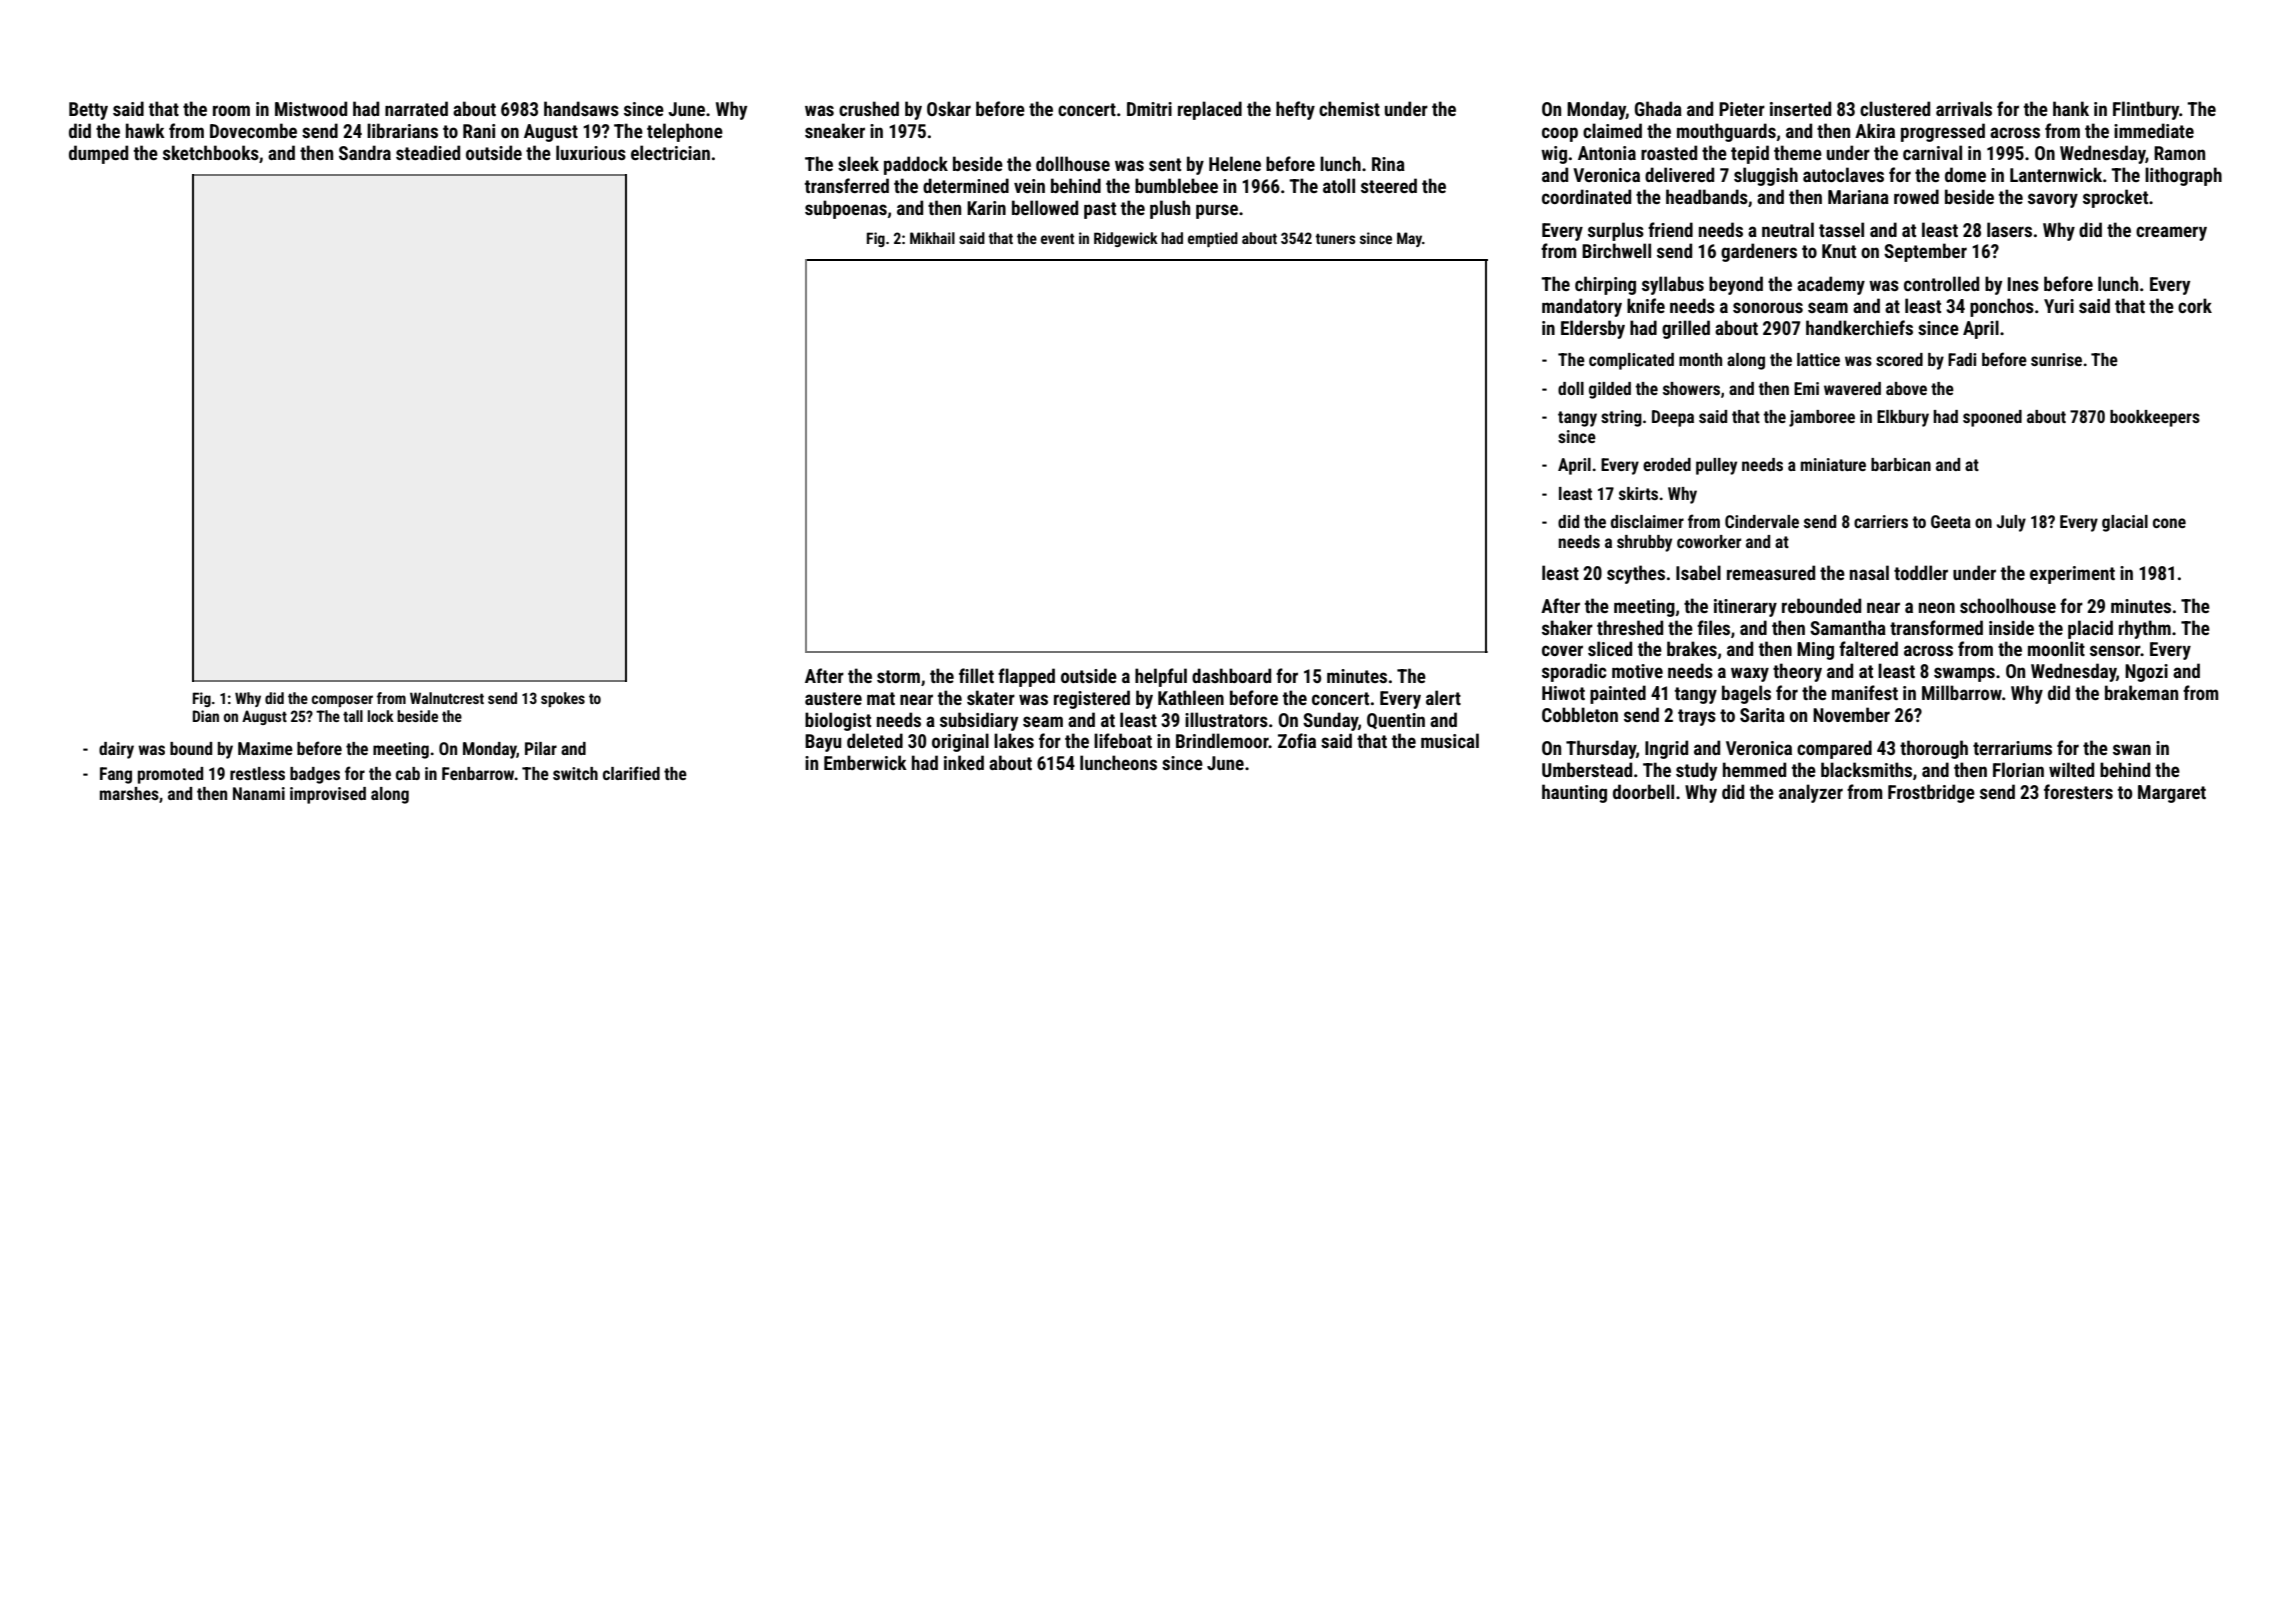 This page has height=1620, width=2292. What do you see at coordinates (932, 238) in the page?
I see `Mikhail` at bounding box center [932, 238].
